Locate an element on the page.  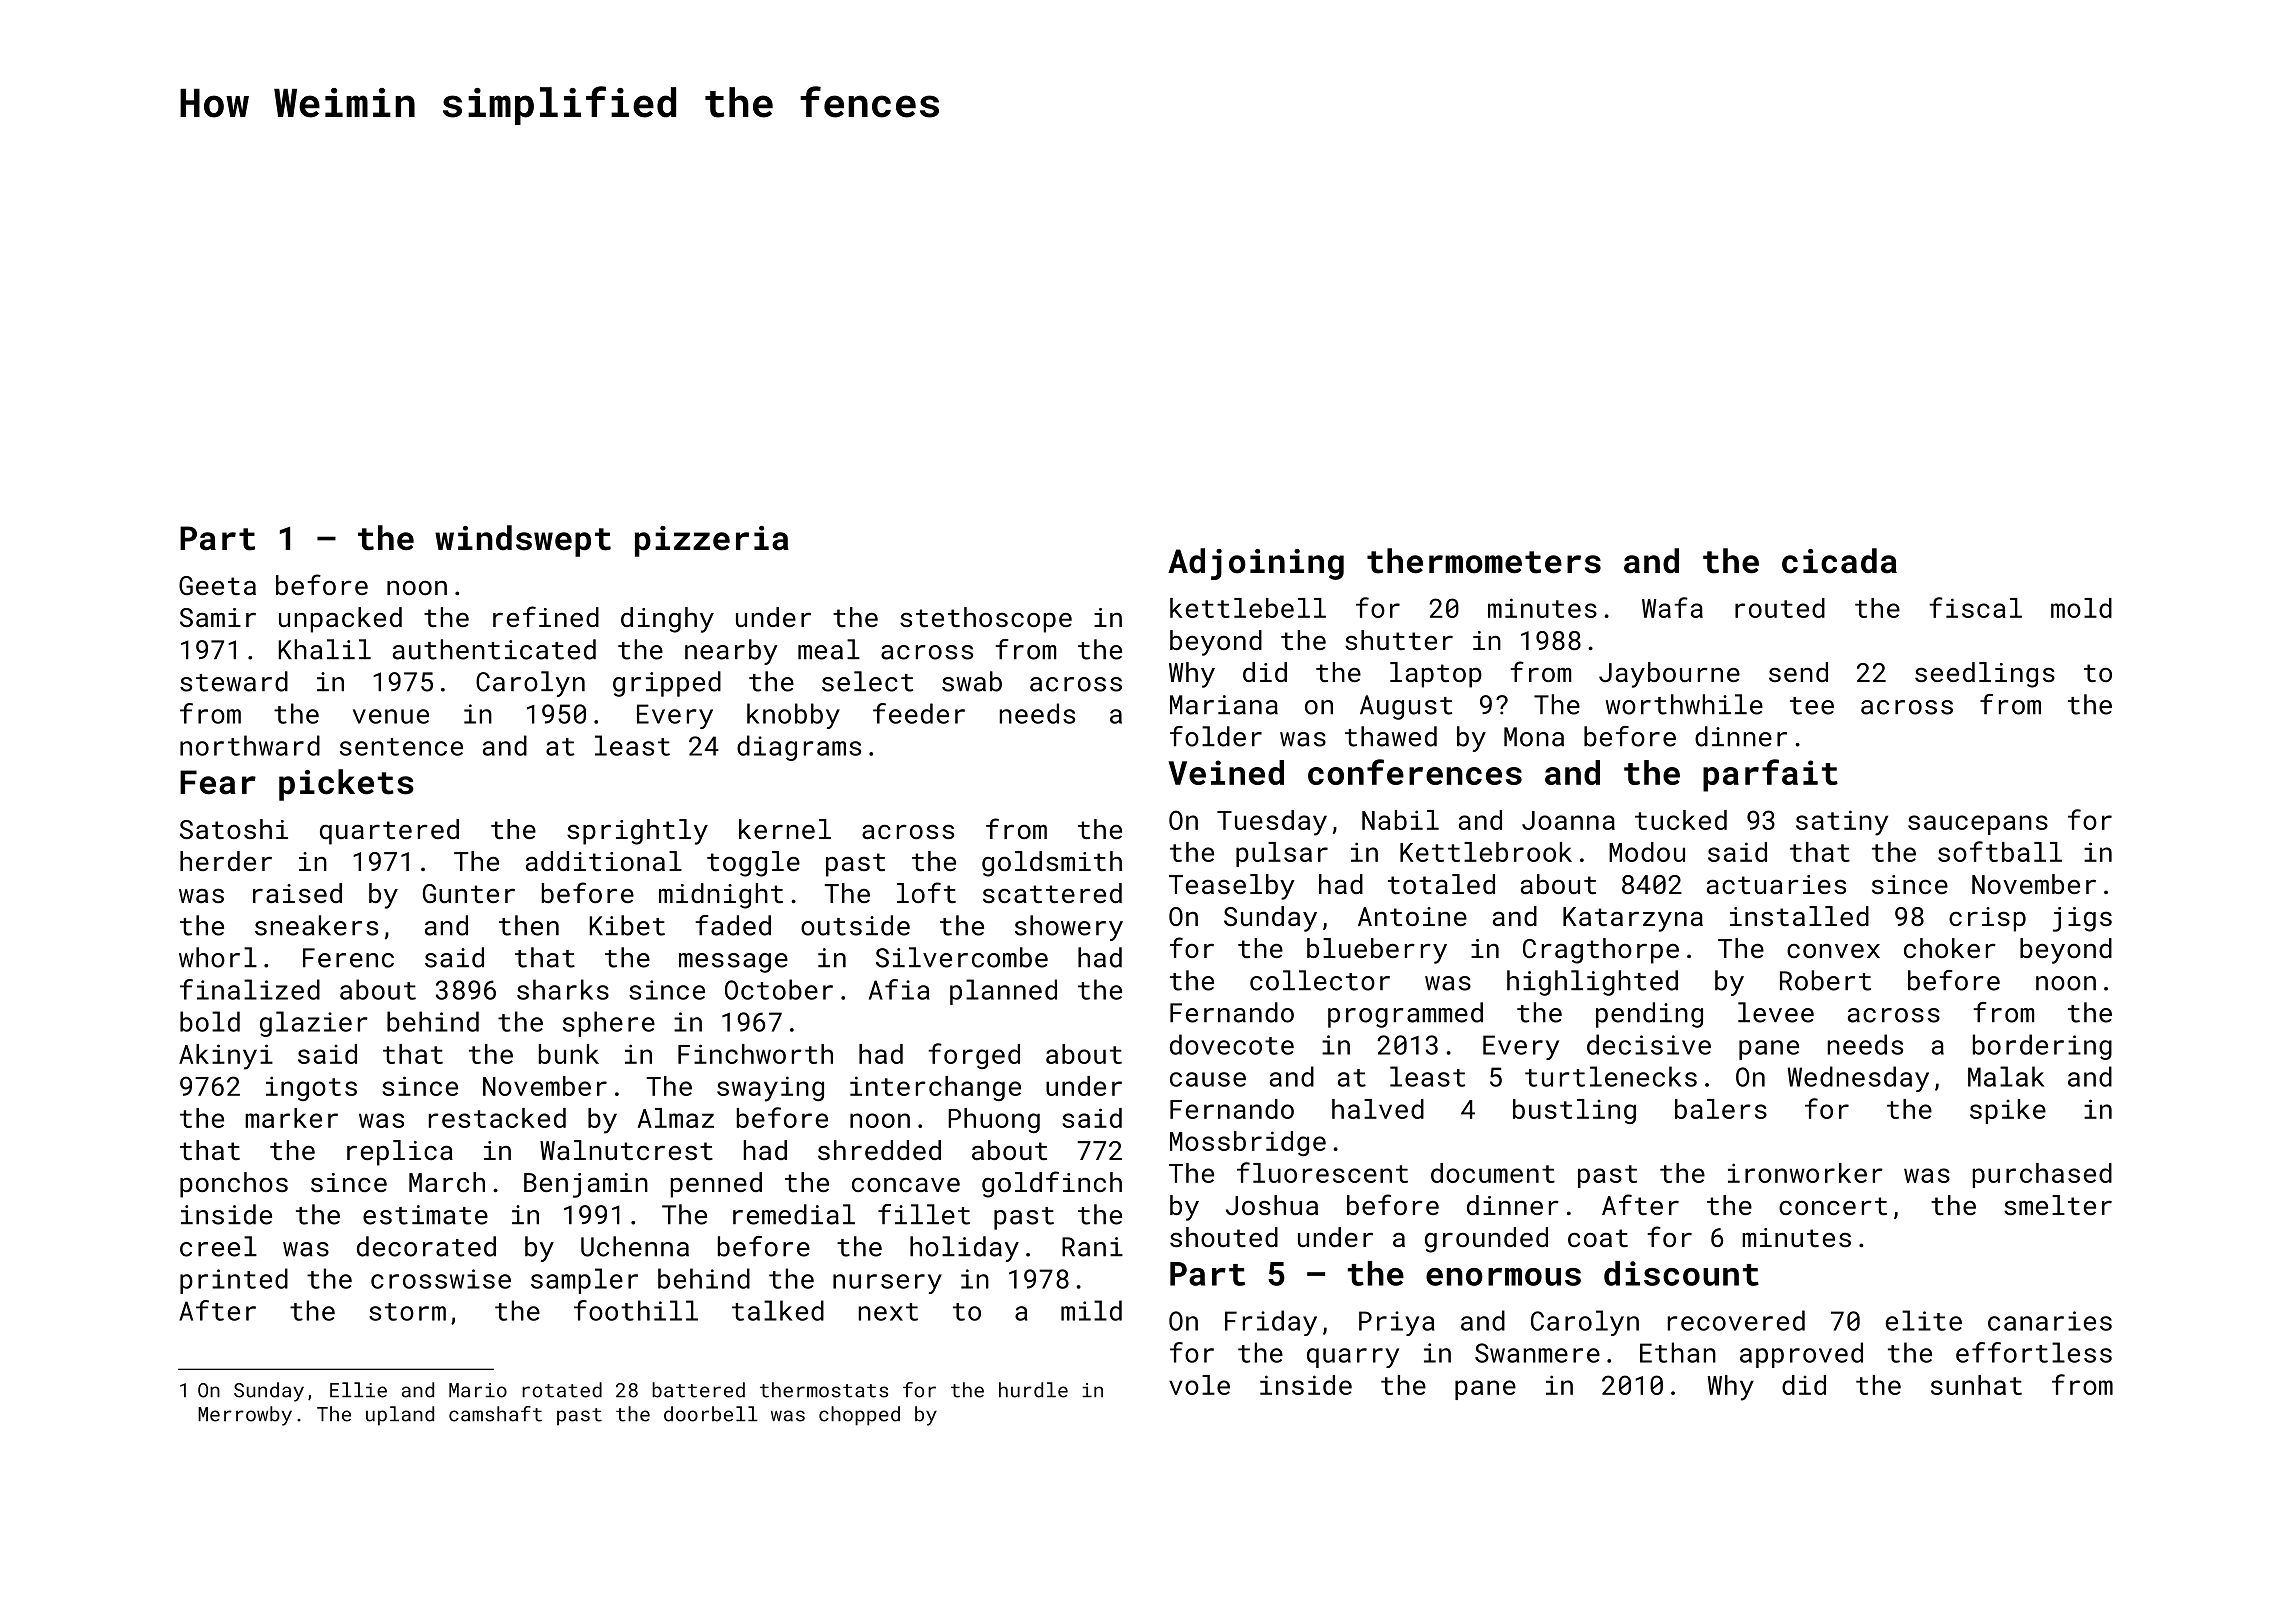
pizzeria is located at coordinates (712, 541).
